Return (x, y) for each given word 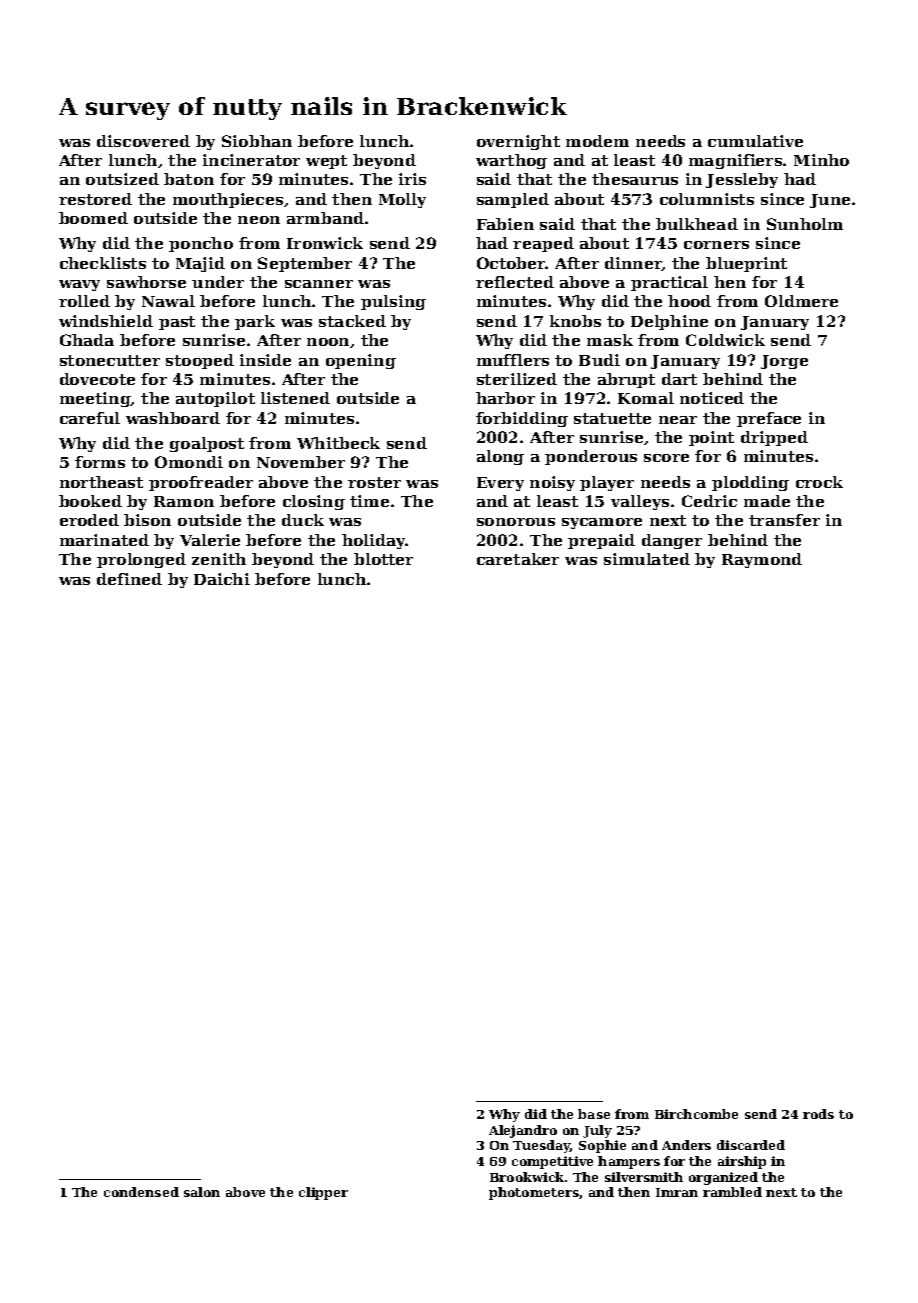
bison (147, 520)
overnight (518, 142)
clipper (323, 1193)
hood (689, 301)
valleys (640, 502)
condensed (141, 1192)
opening (361, 361)
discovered (143, 141)
